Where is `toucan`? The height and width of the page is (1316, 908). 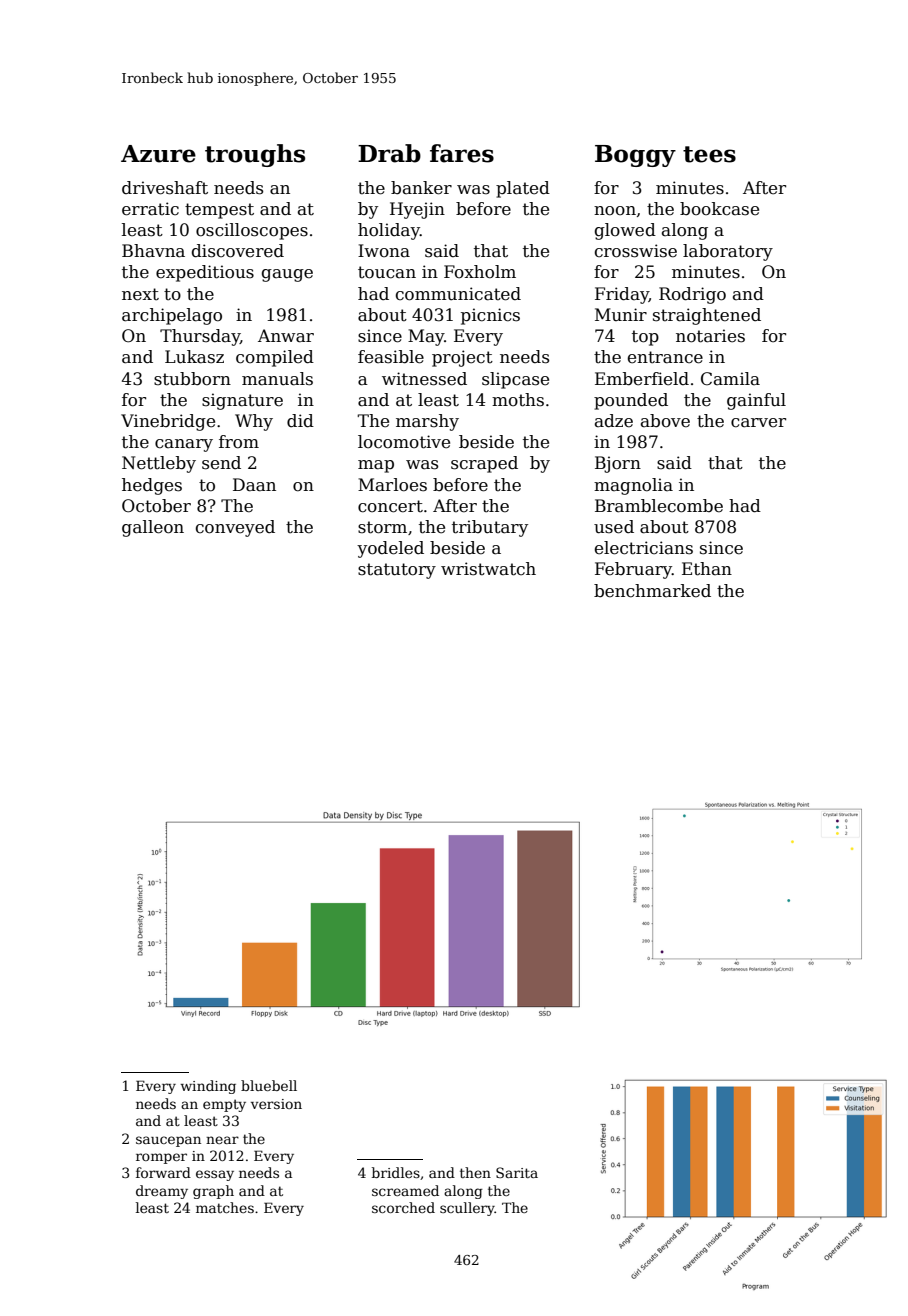
toucan is located at coordinates (387, 272).
